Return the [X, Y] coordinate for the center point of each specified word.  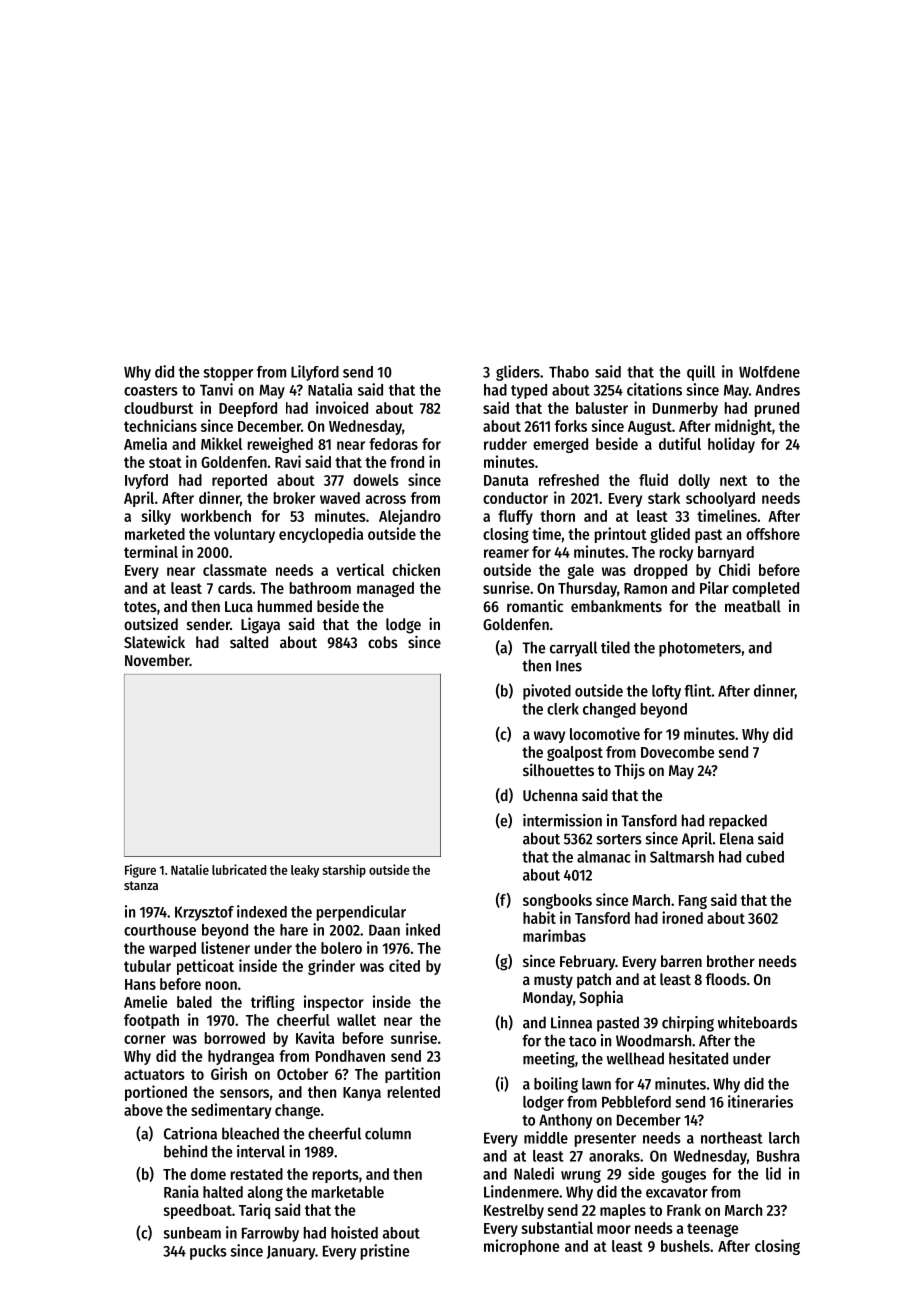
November [157, 660]
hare [294, 930]
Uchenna [550, 795]
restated [257, 1174]
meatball [753, 606]
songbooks [557, 901]
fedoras [393, 444]
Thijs [629, 771]
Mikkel [221, 443]
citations [654, 389]
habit [539, 917]
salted [249, 642]
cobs [383, 642]
